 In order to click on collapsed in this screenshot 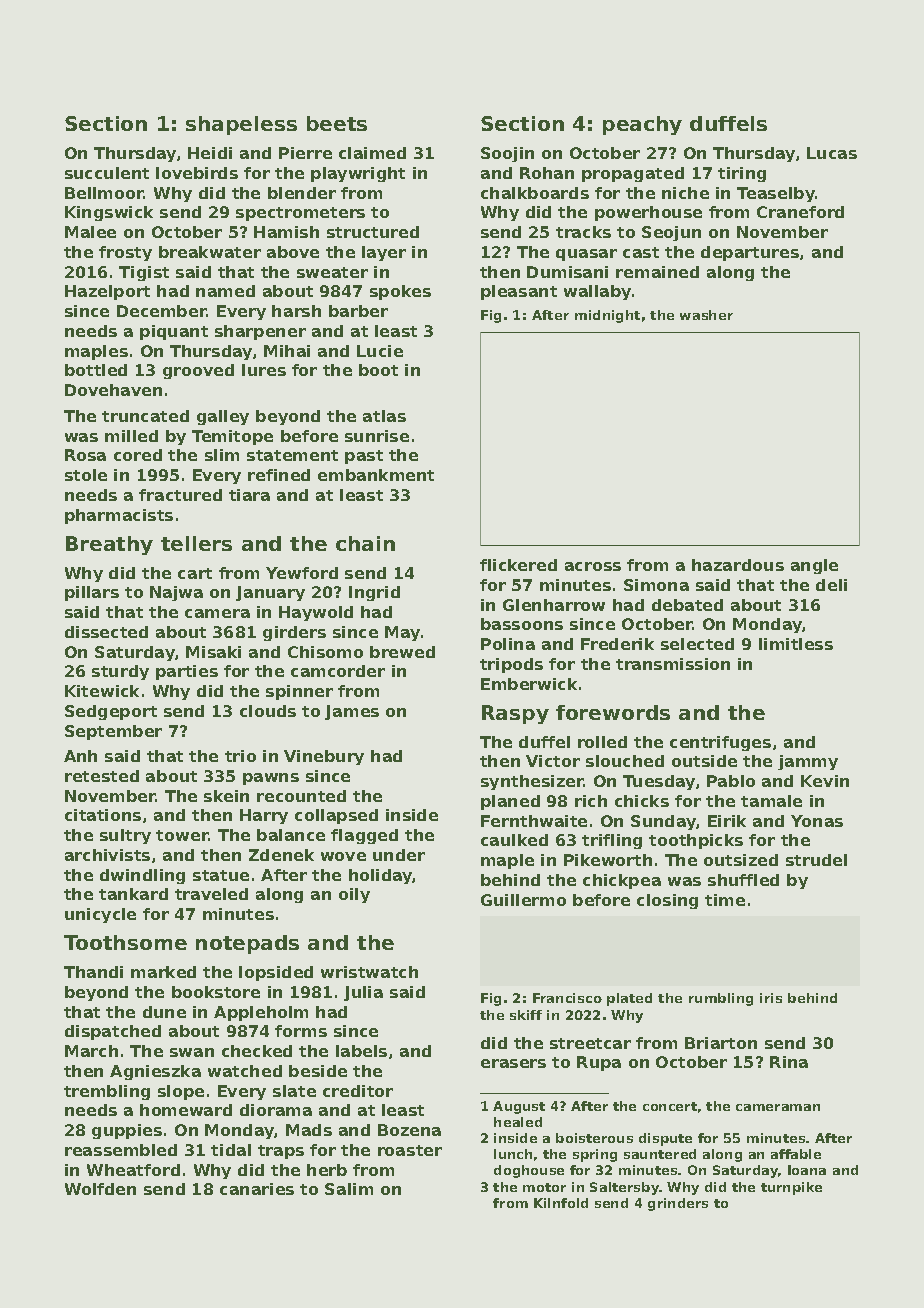, I will do `click(336, 816)`.
